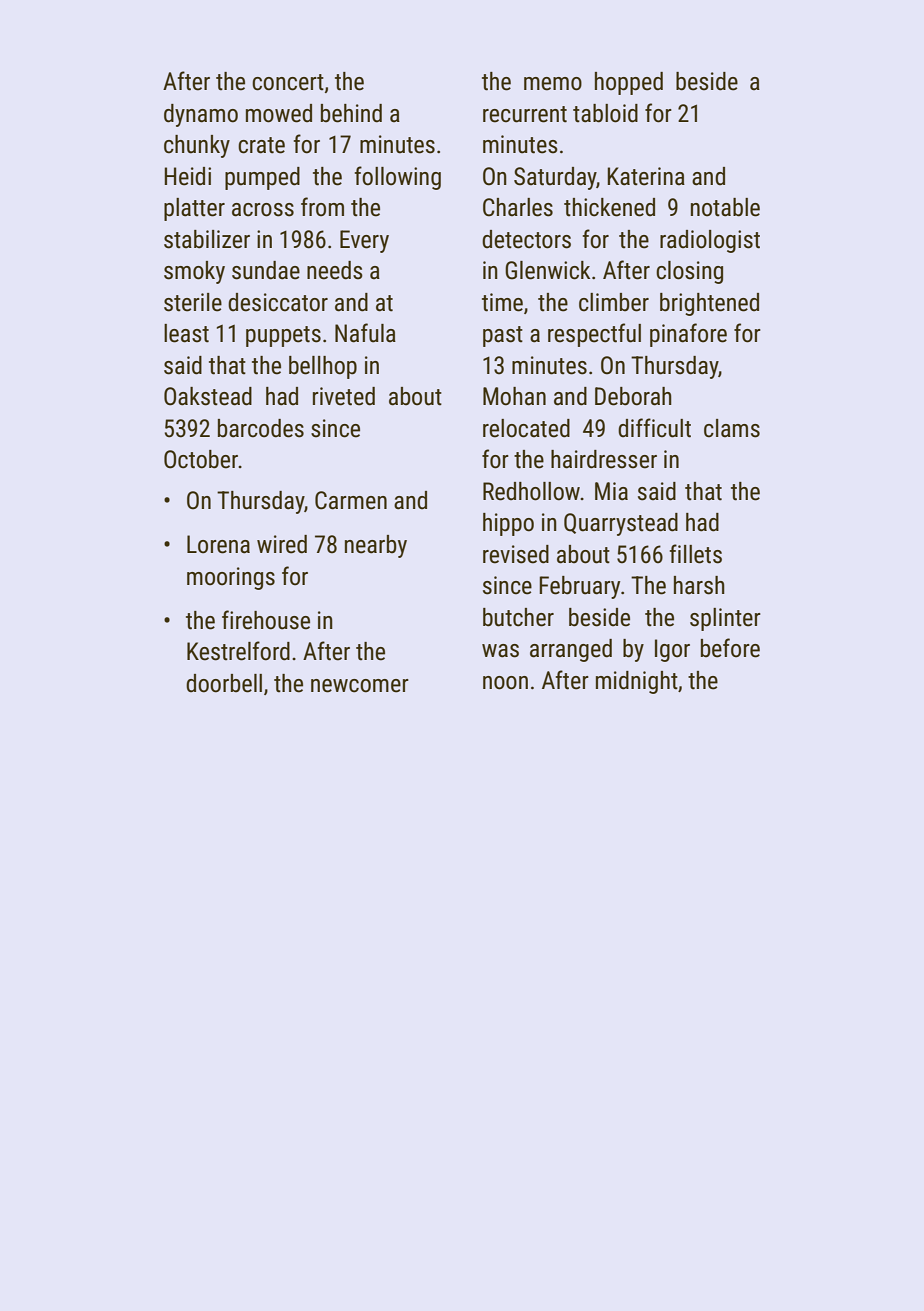 The width and height of the screenshot is (924, 1311). Describe the element at coordinates (266, 620) in the screenshot. I see `firehouse` at that location.
